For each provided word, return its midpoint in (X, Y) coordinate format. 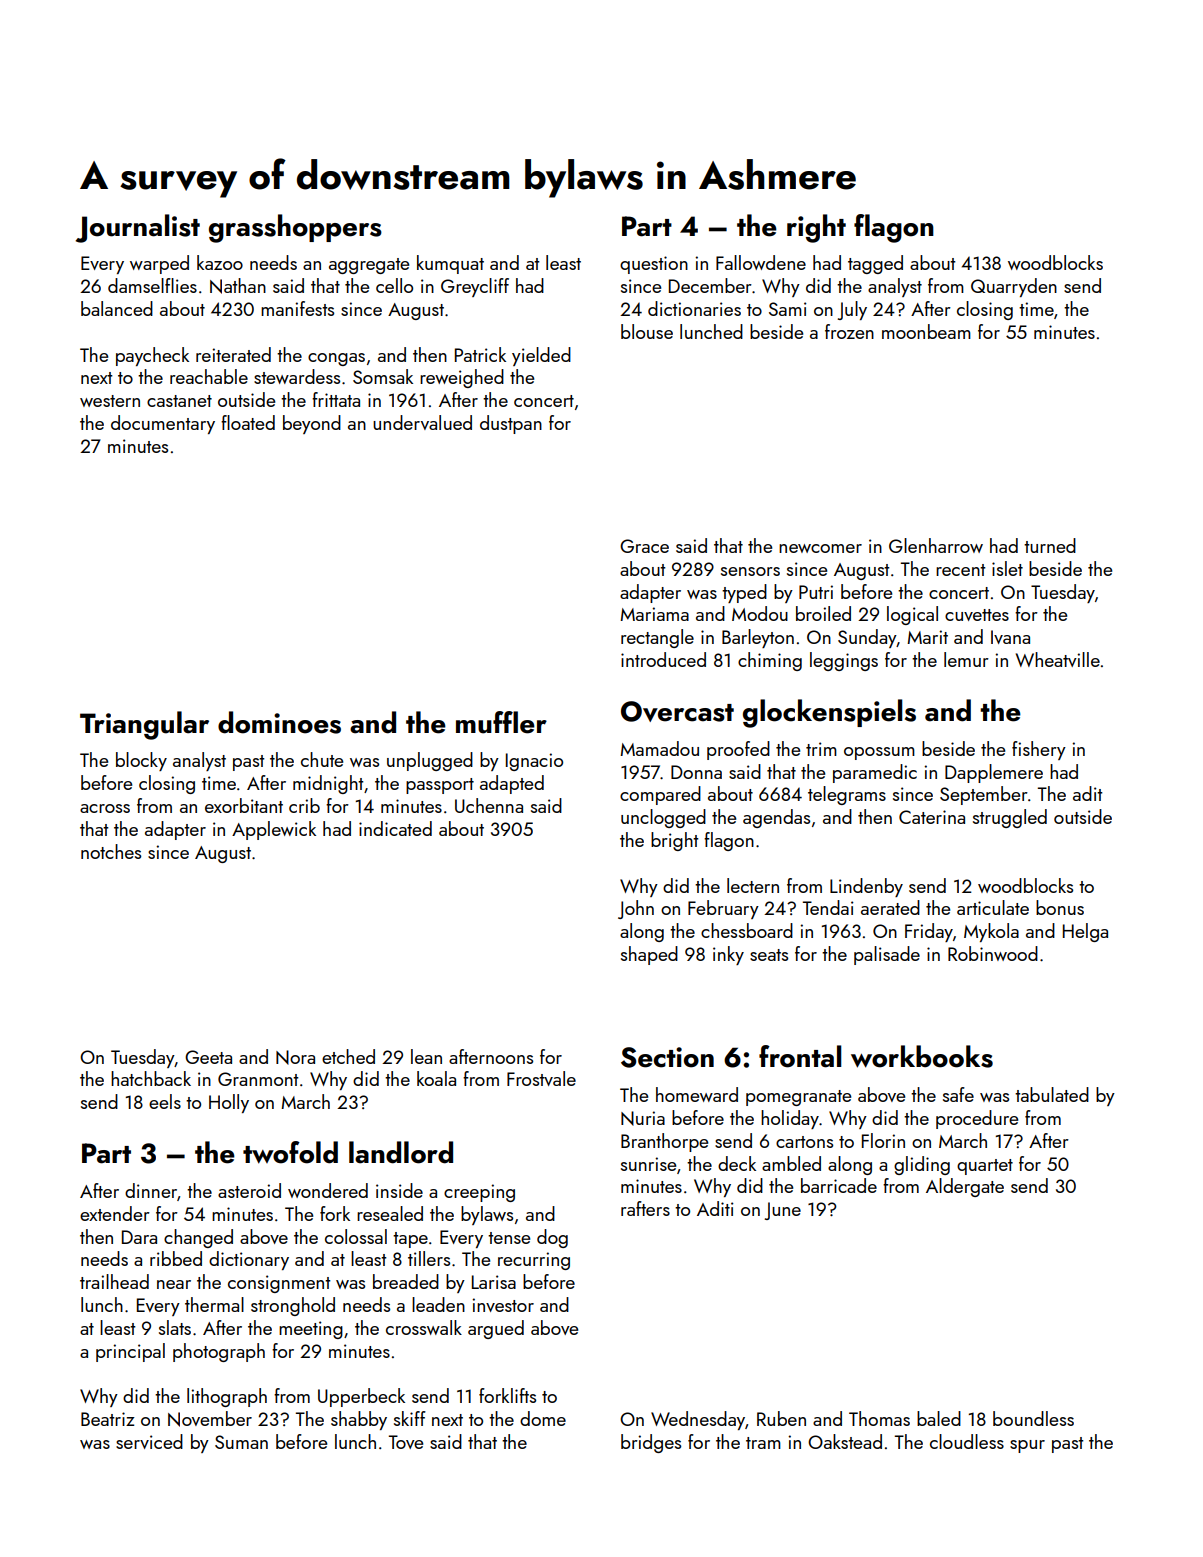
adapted (512, 784)
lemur (966, 659)
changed (198, 1238)
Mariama (654, 614)
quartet (985, 1167)
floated (248, 422)
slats (175, 1327)
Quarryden (1014, 287)
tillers (429, 1258)
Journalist (137, 228)
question (654, 265)
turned (1050, 545)
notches (111, 851)
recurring (534, 1261)
